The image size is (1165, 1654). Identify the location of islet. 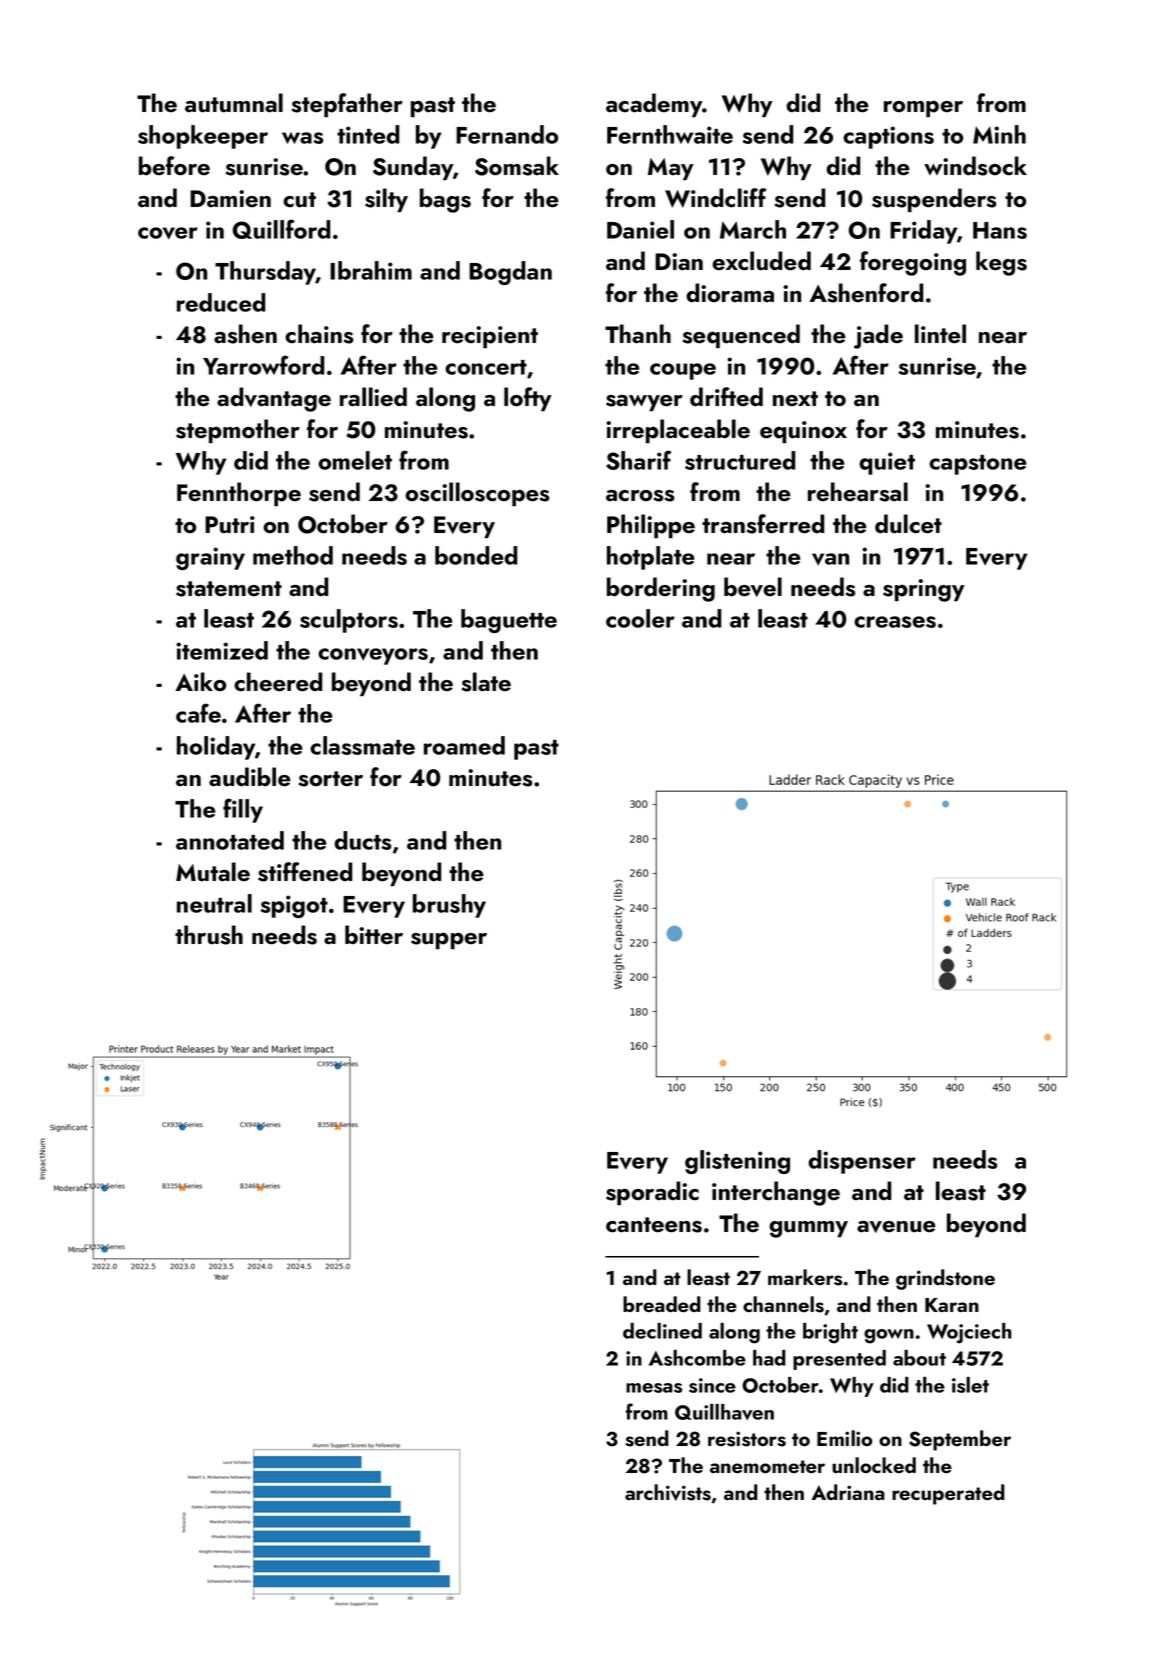
(970, 1385).
